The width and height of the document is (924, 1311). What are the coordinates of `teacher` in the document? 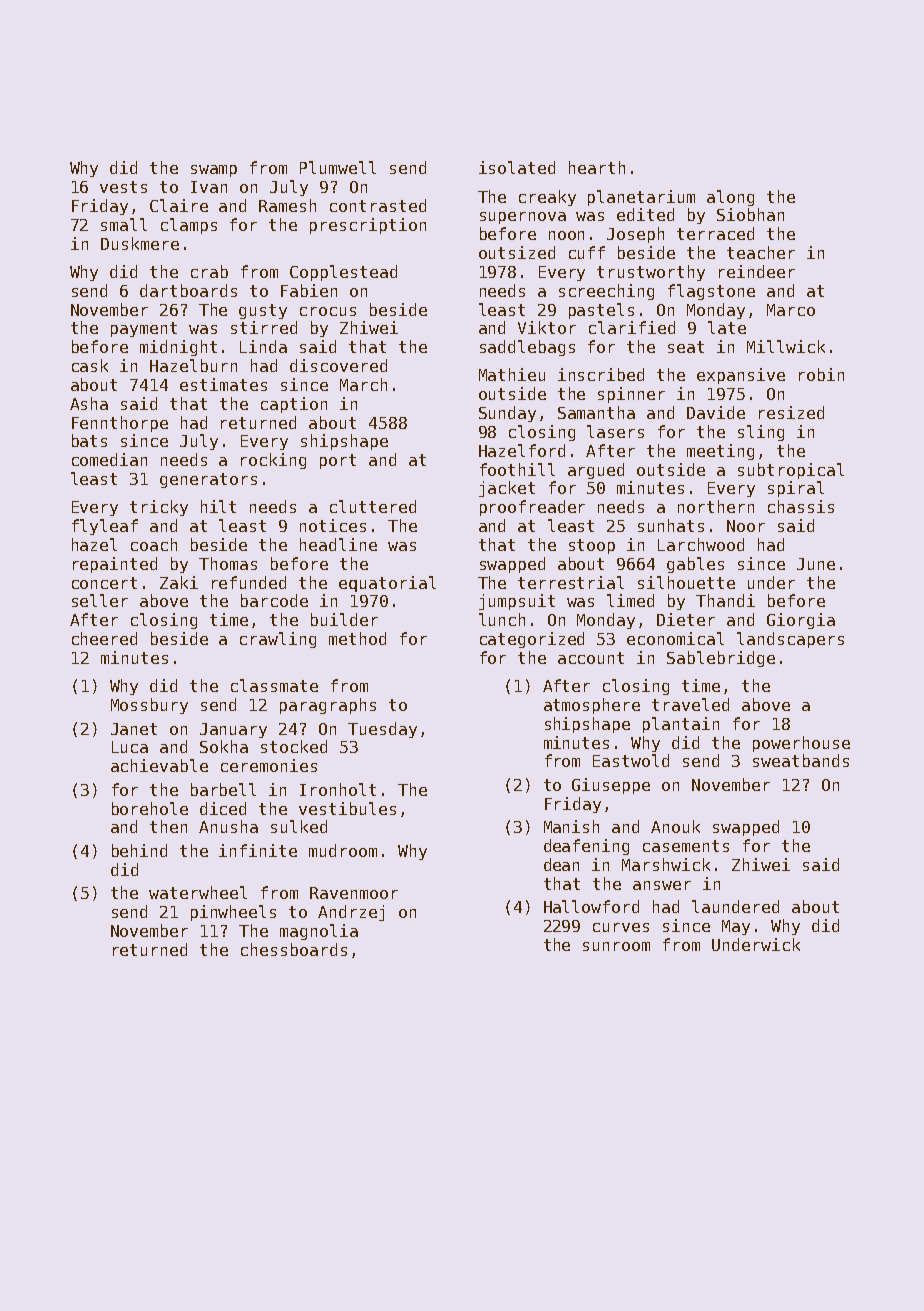 It's located at (761, 252).
